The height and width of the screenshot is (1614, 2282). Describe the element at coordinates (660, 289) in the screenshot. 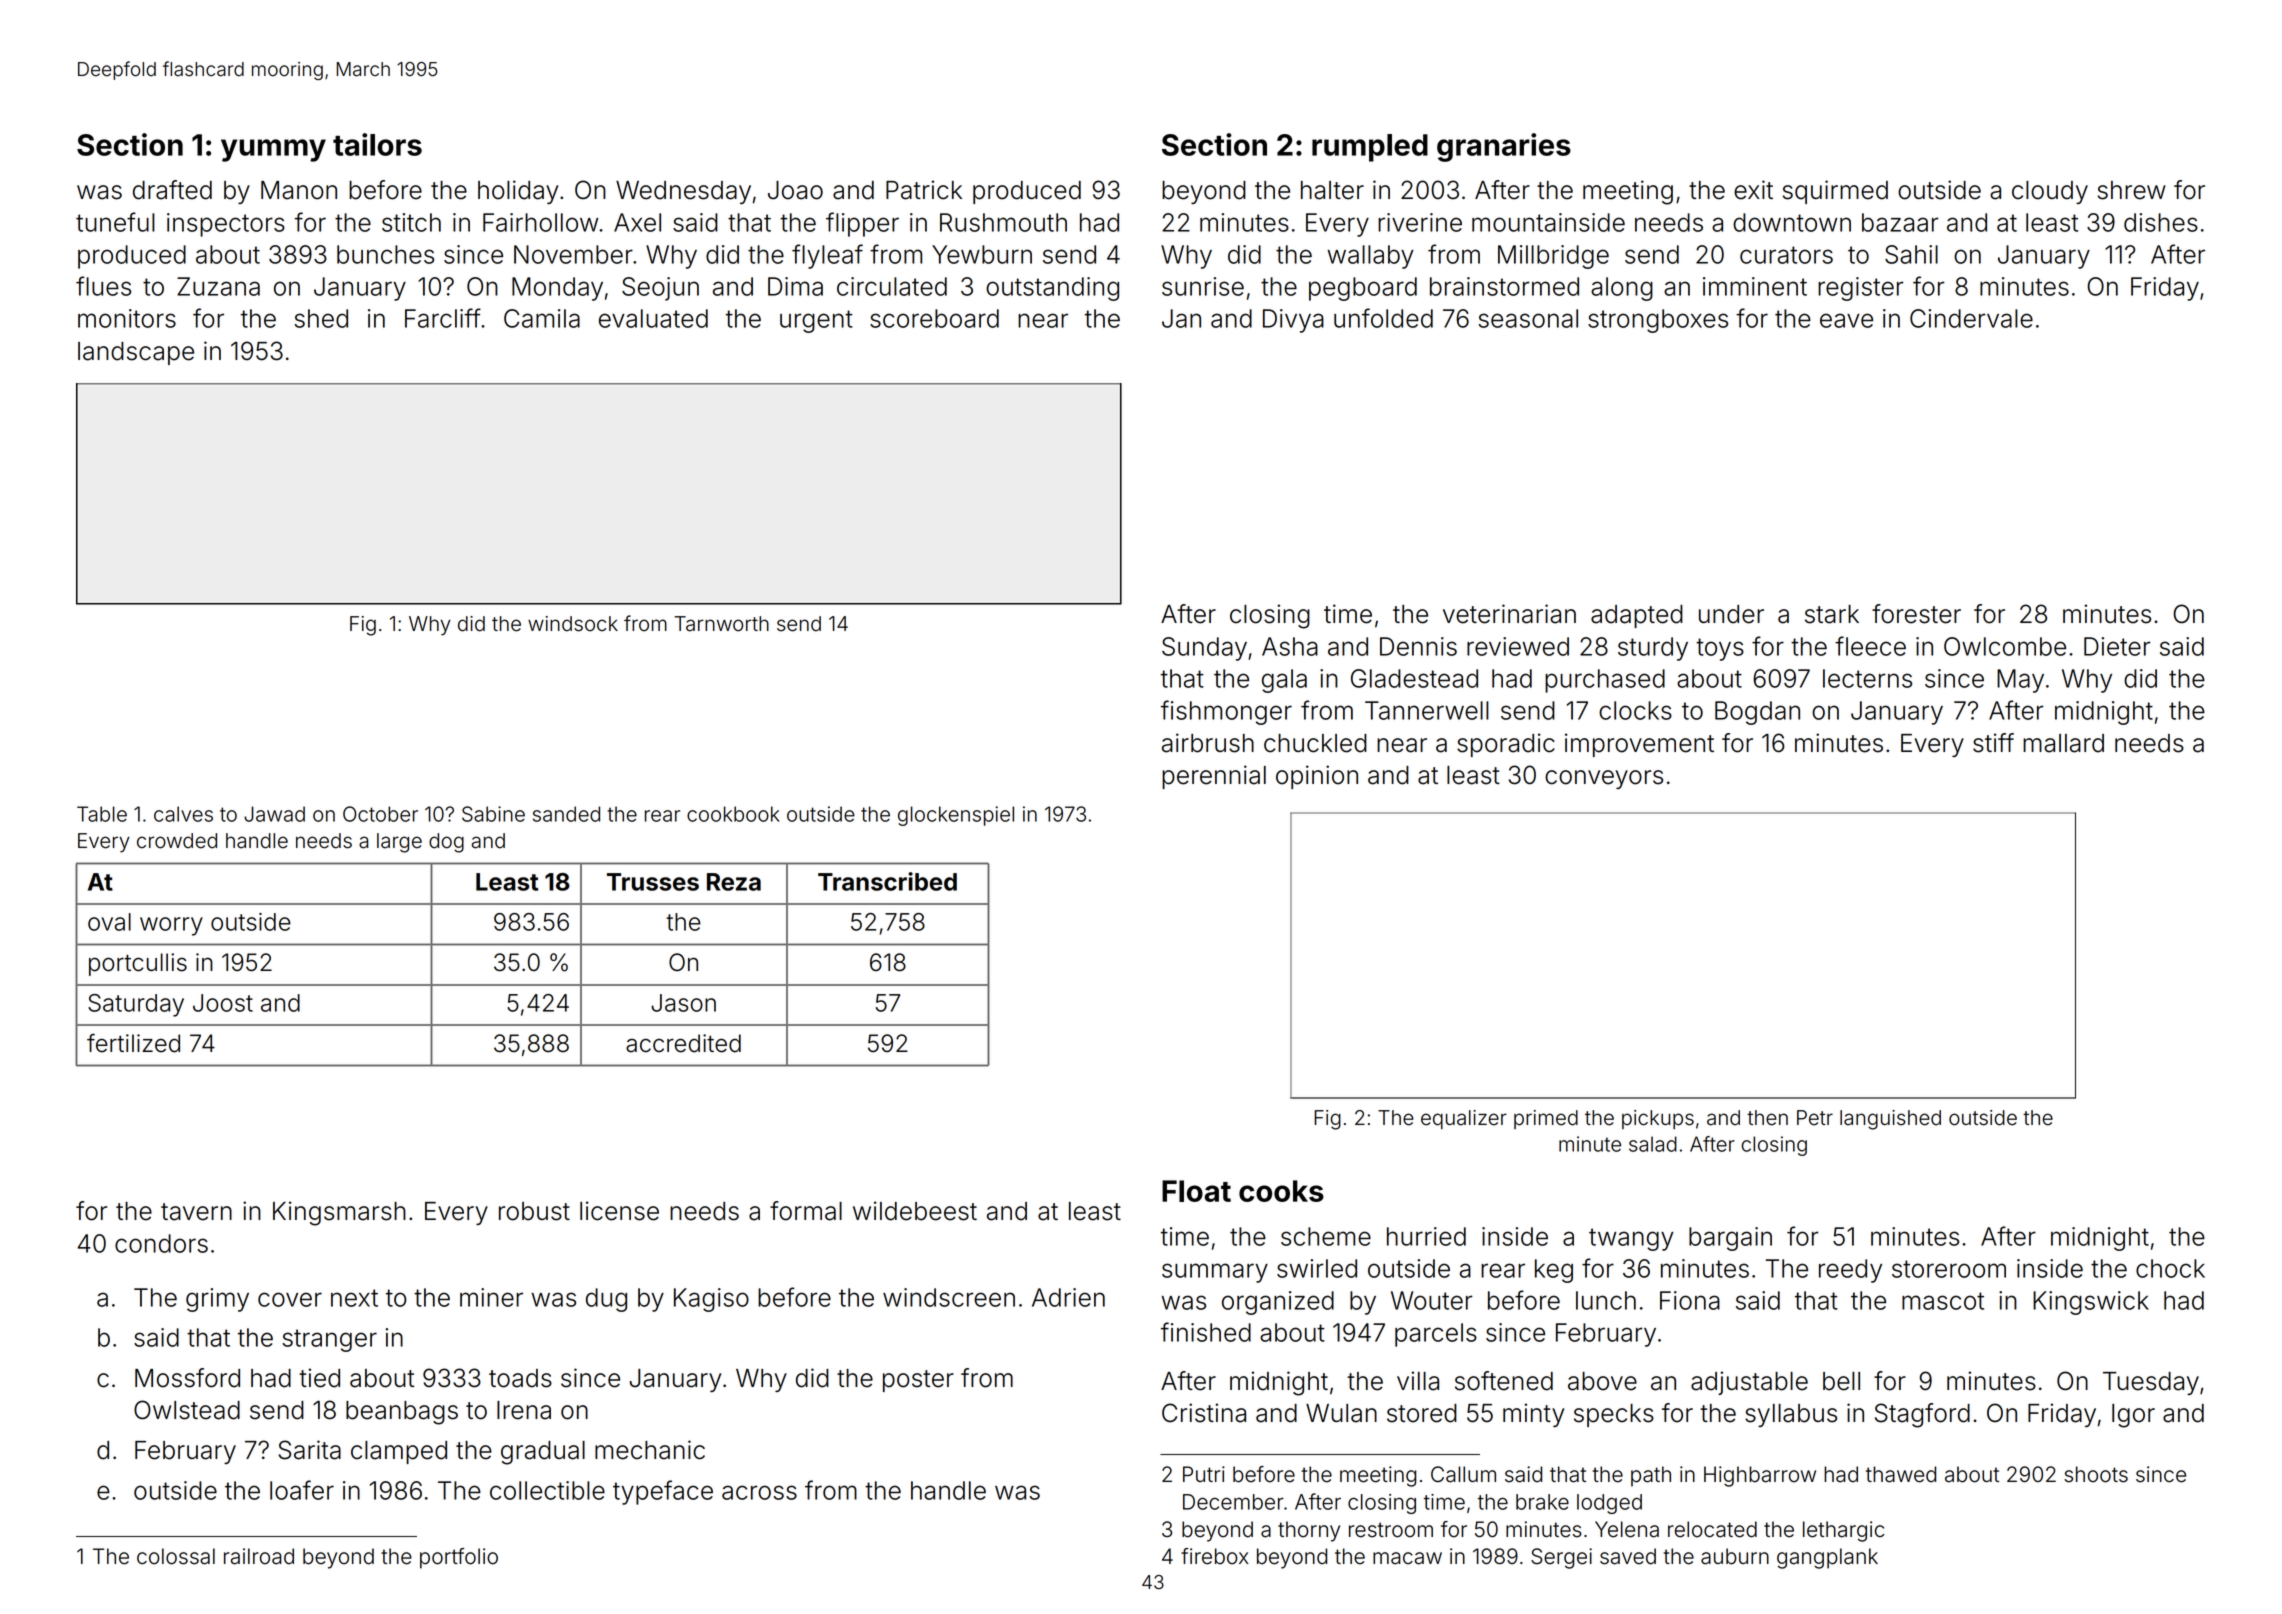

I see `Seojun` at that location.
